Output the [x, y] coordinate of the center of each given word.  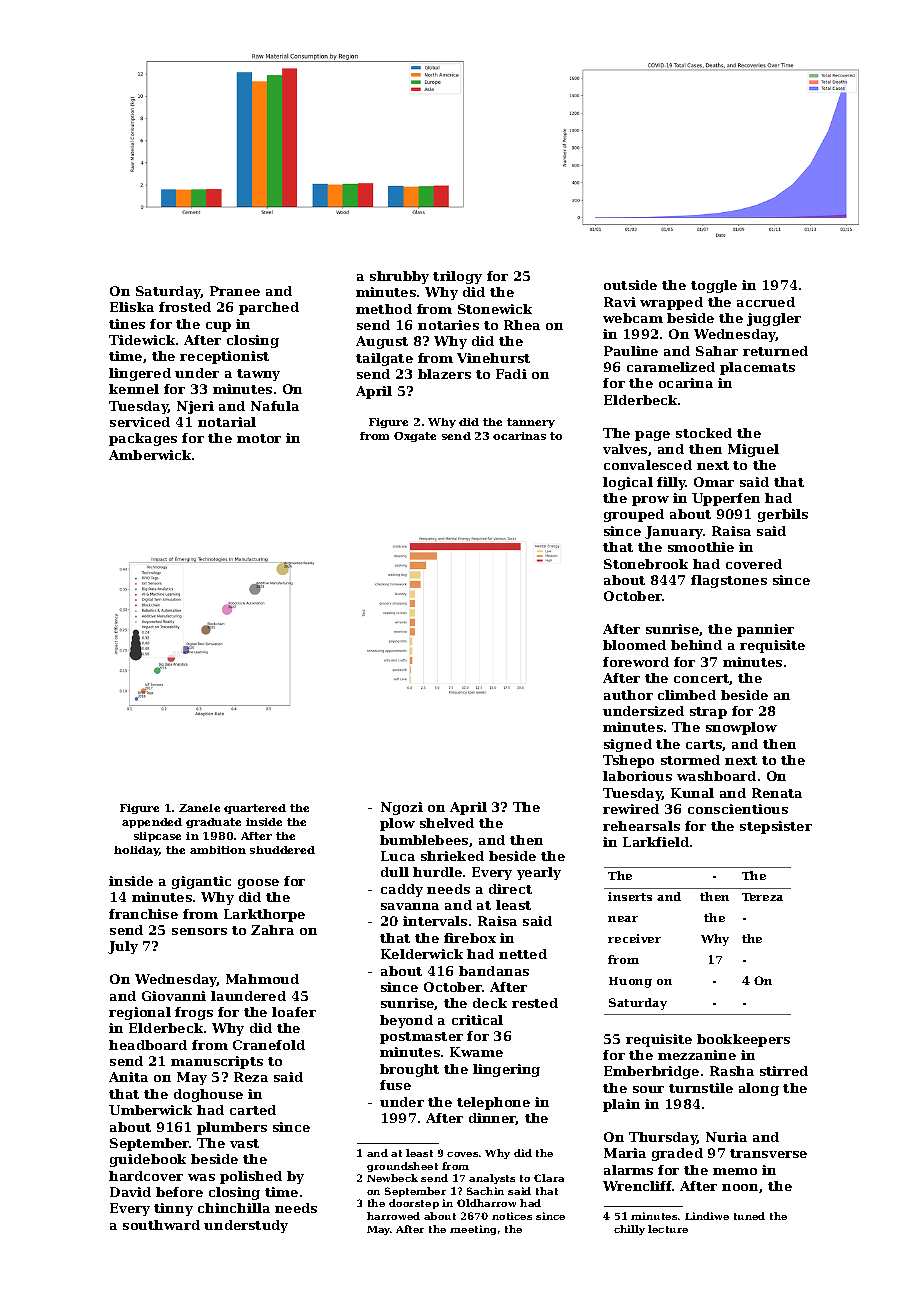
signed [628, 745]
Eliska [132, 307]
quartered [255, 809]
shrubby [399, 277]
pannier [765, 630]
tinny [173, 1209]
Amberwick [150, 455]
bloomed [634, 645]
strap [708, 713]
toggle [714, 286]
